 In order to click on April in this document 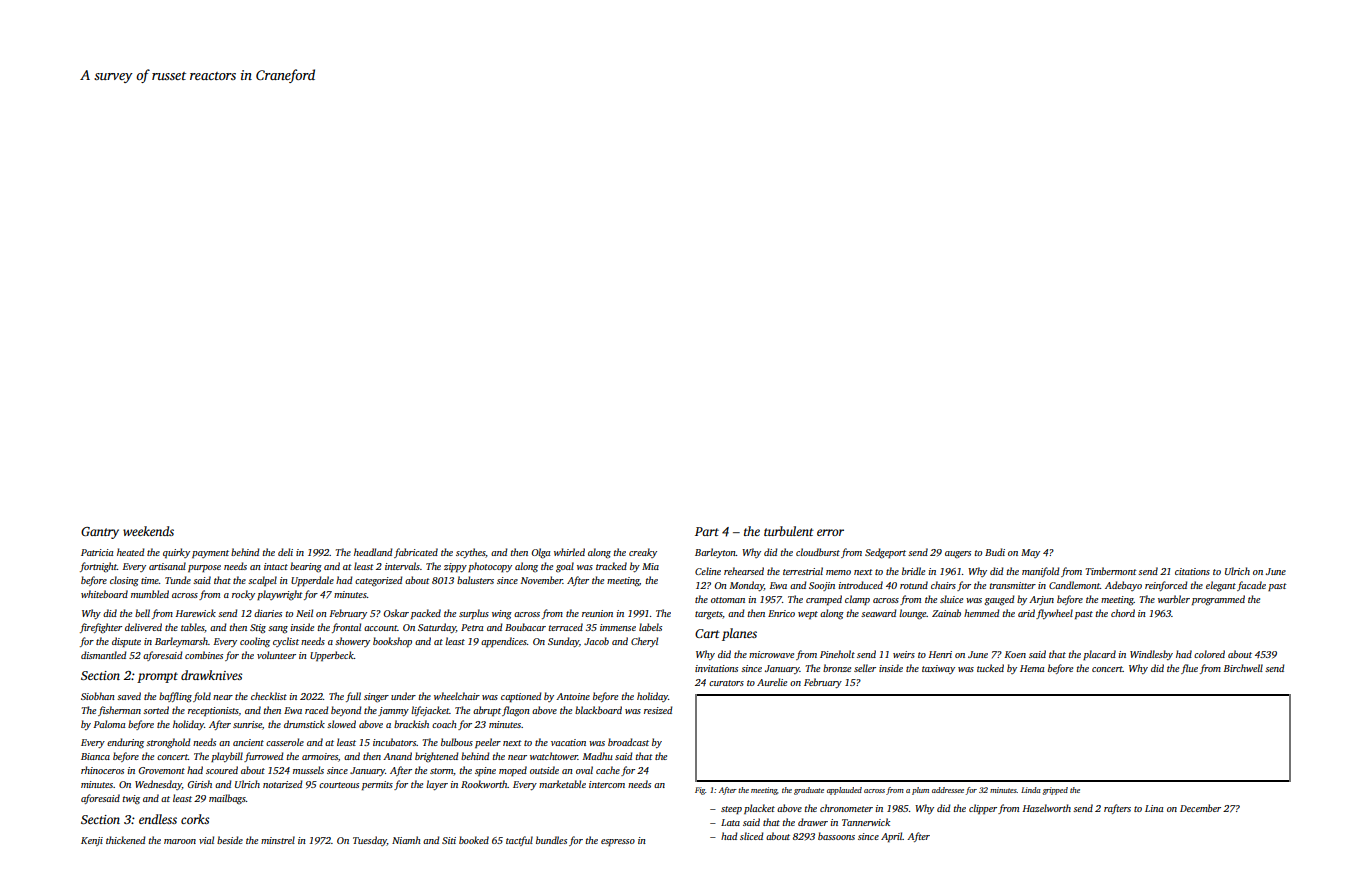, I will do `click(892, 837)`.
